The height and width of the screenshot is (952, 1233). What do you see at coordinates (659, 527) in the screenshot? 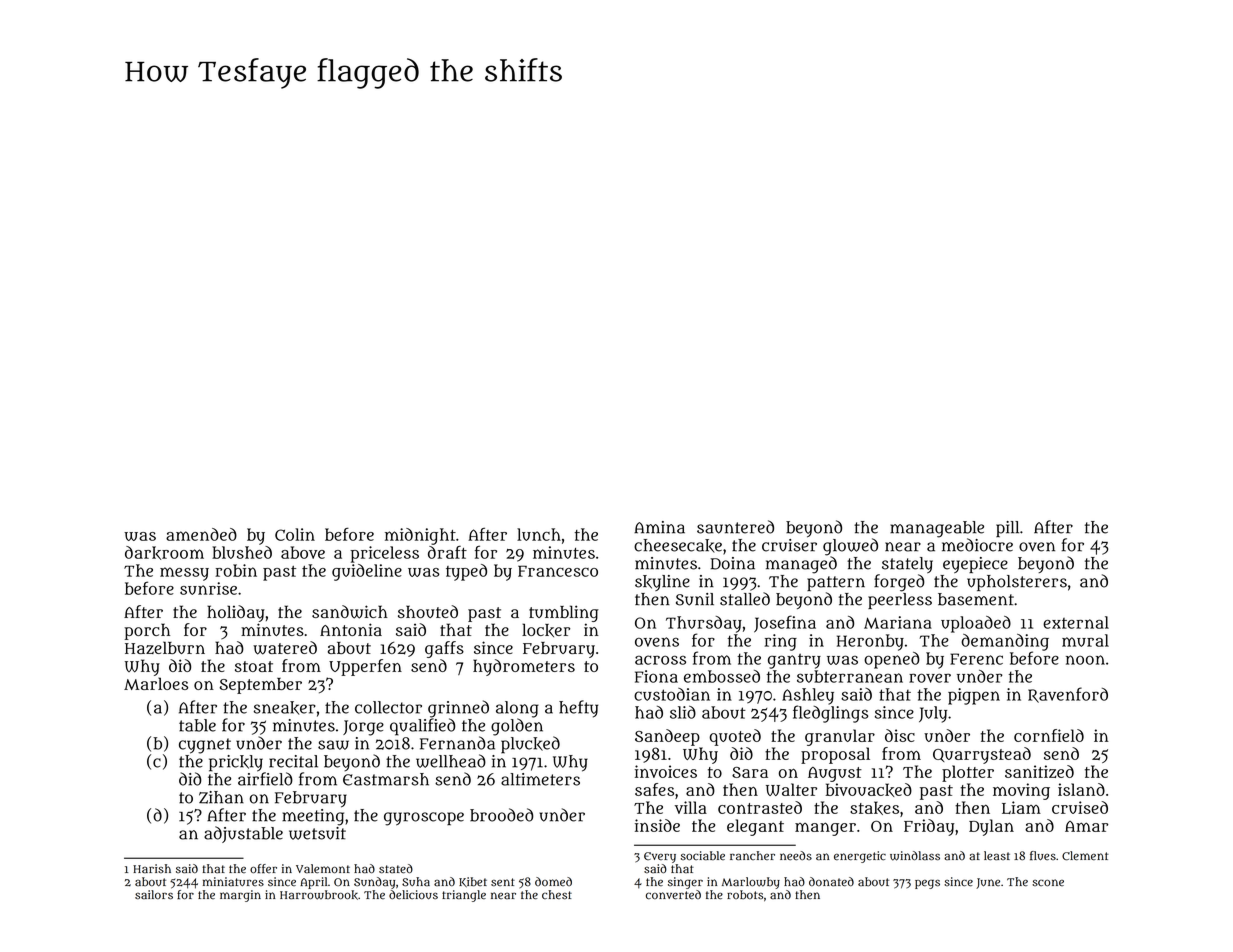
I see `Amina` at bounding box center [659, 527].
